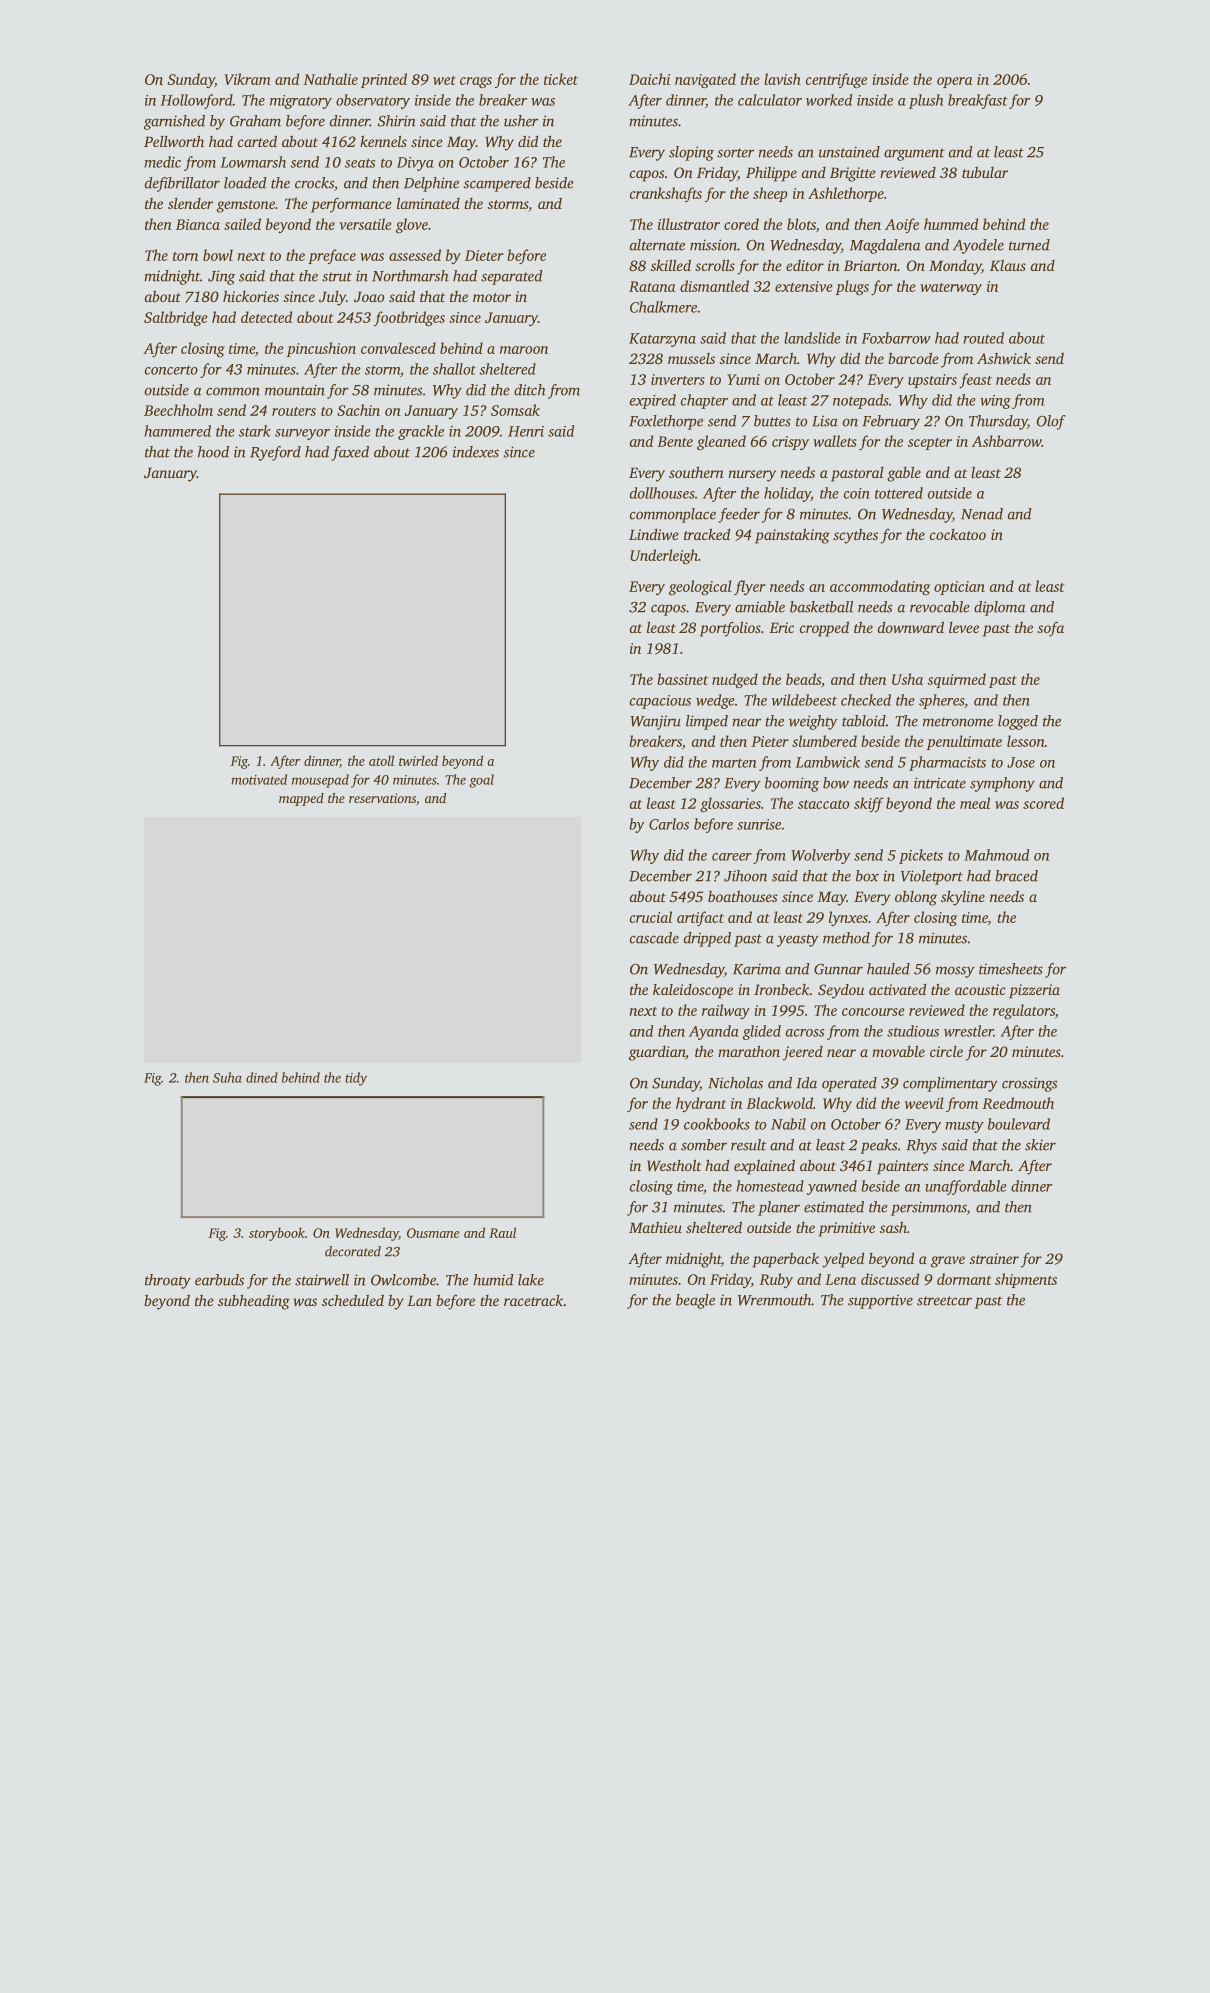 Image resolution: width=1210 pixels, height=1993 pixels. I want to click on movable, so click(898, 1051).
